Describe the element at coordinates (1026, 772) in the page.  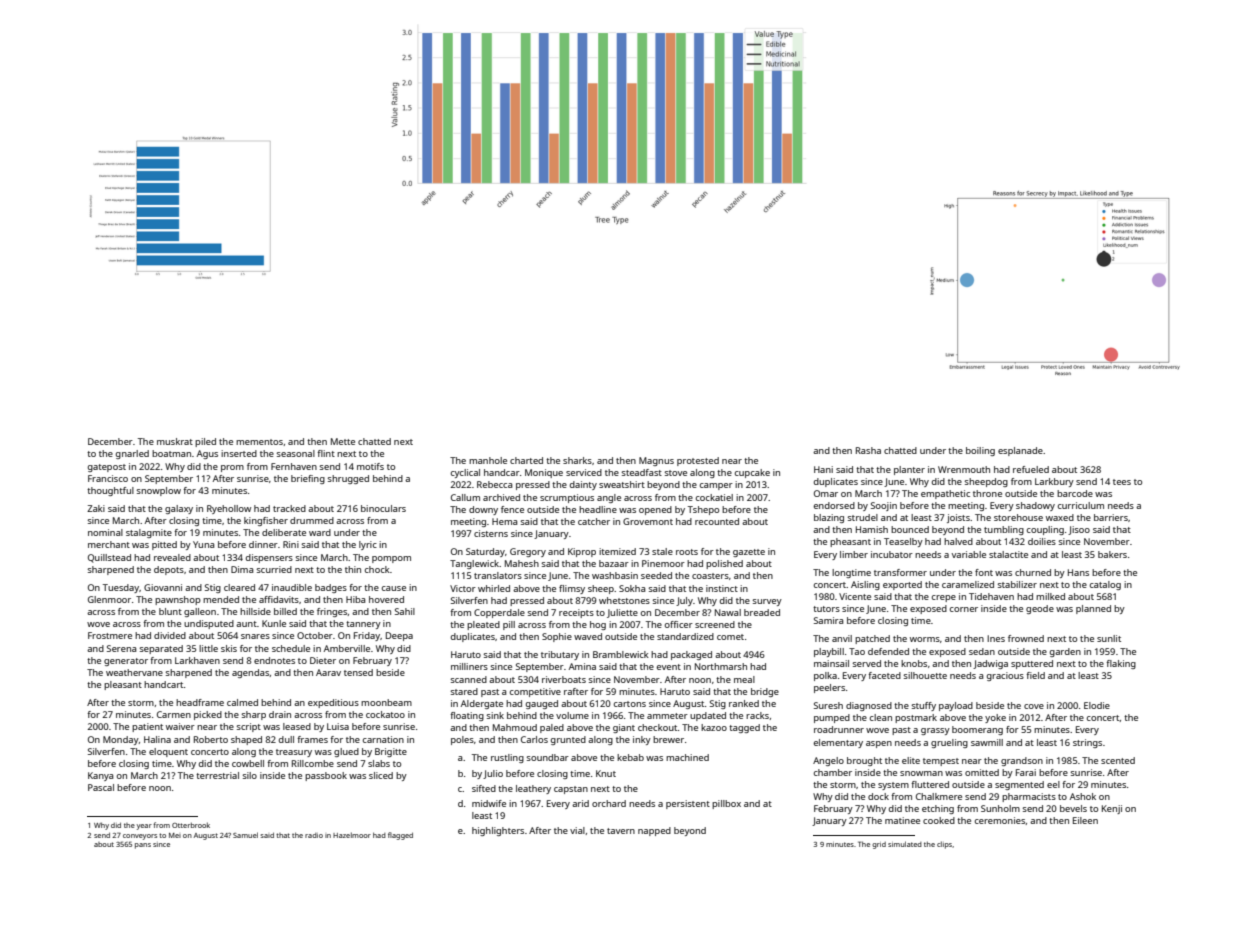
I see `Farai` at that location.
